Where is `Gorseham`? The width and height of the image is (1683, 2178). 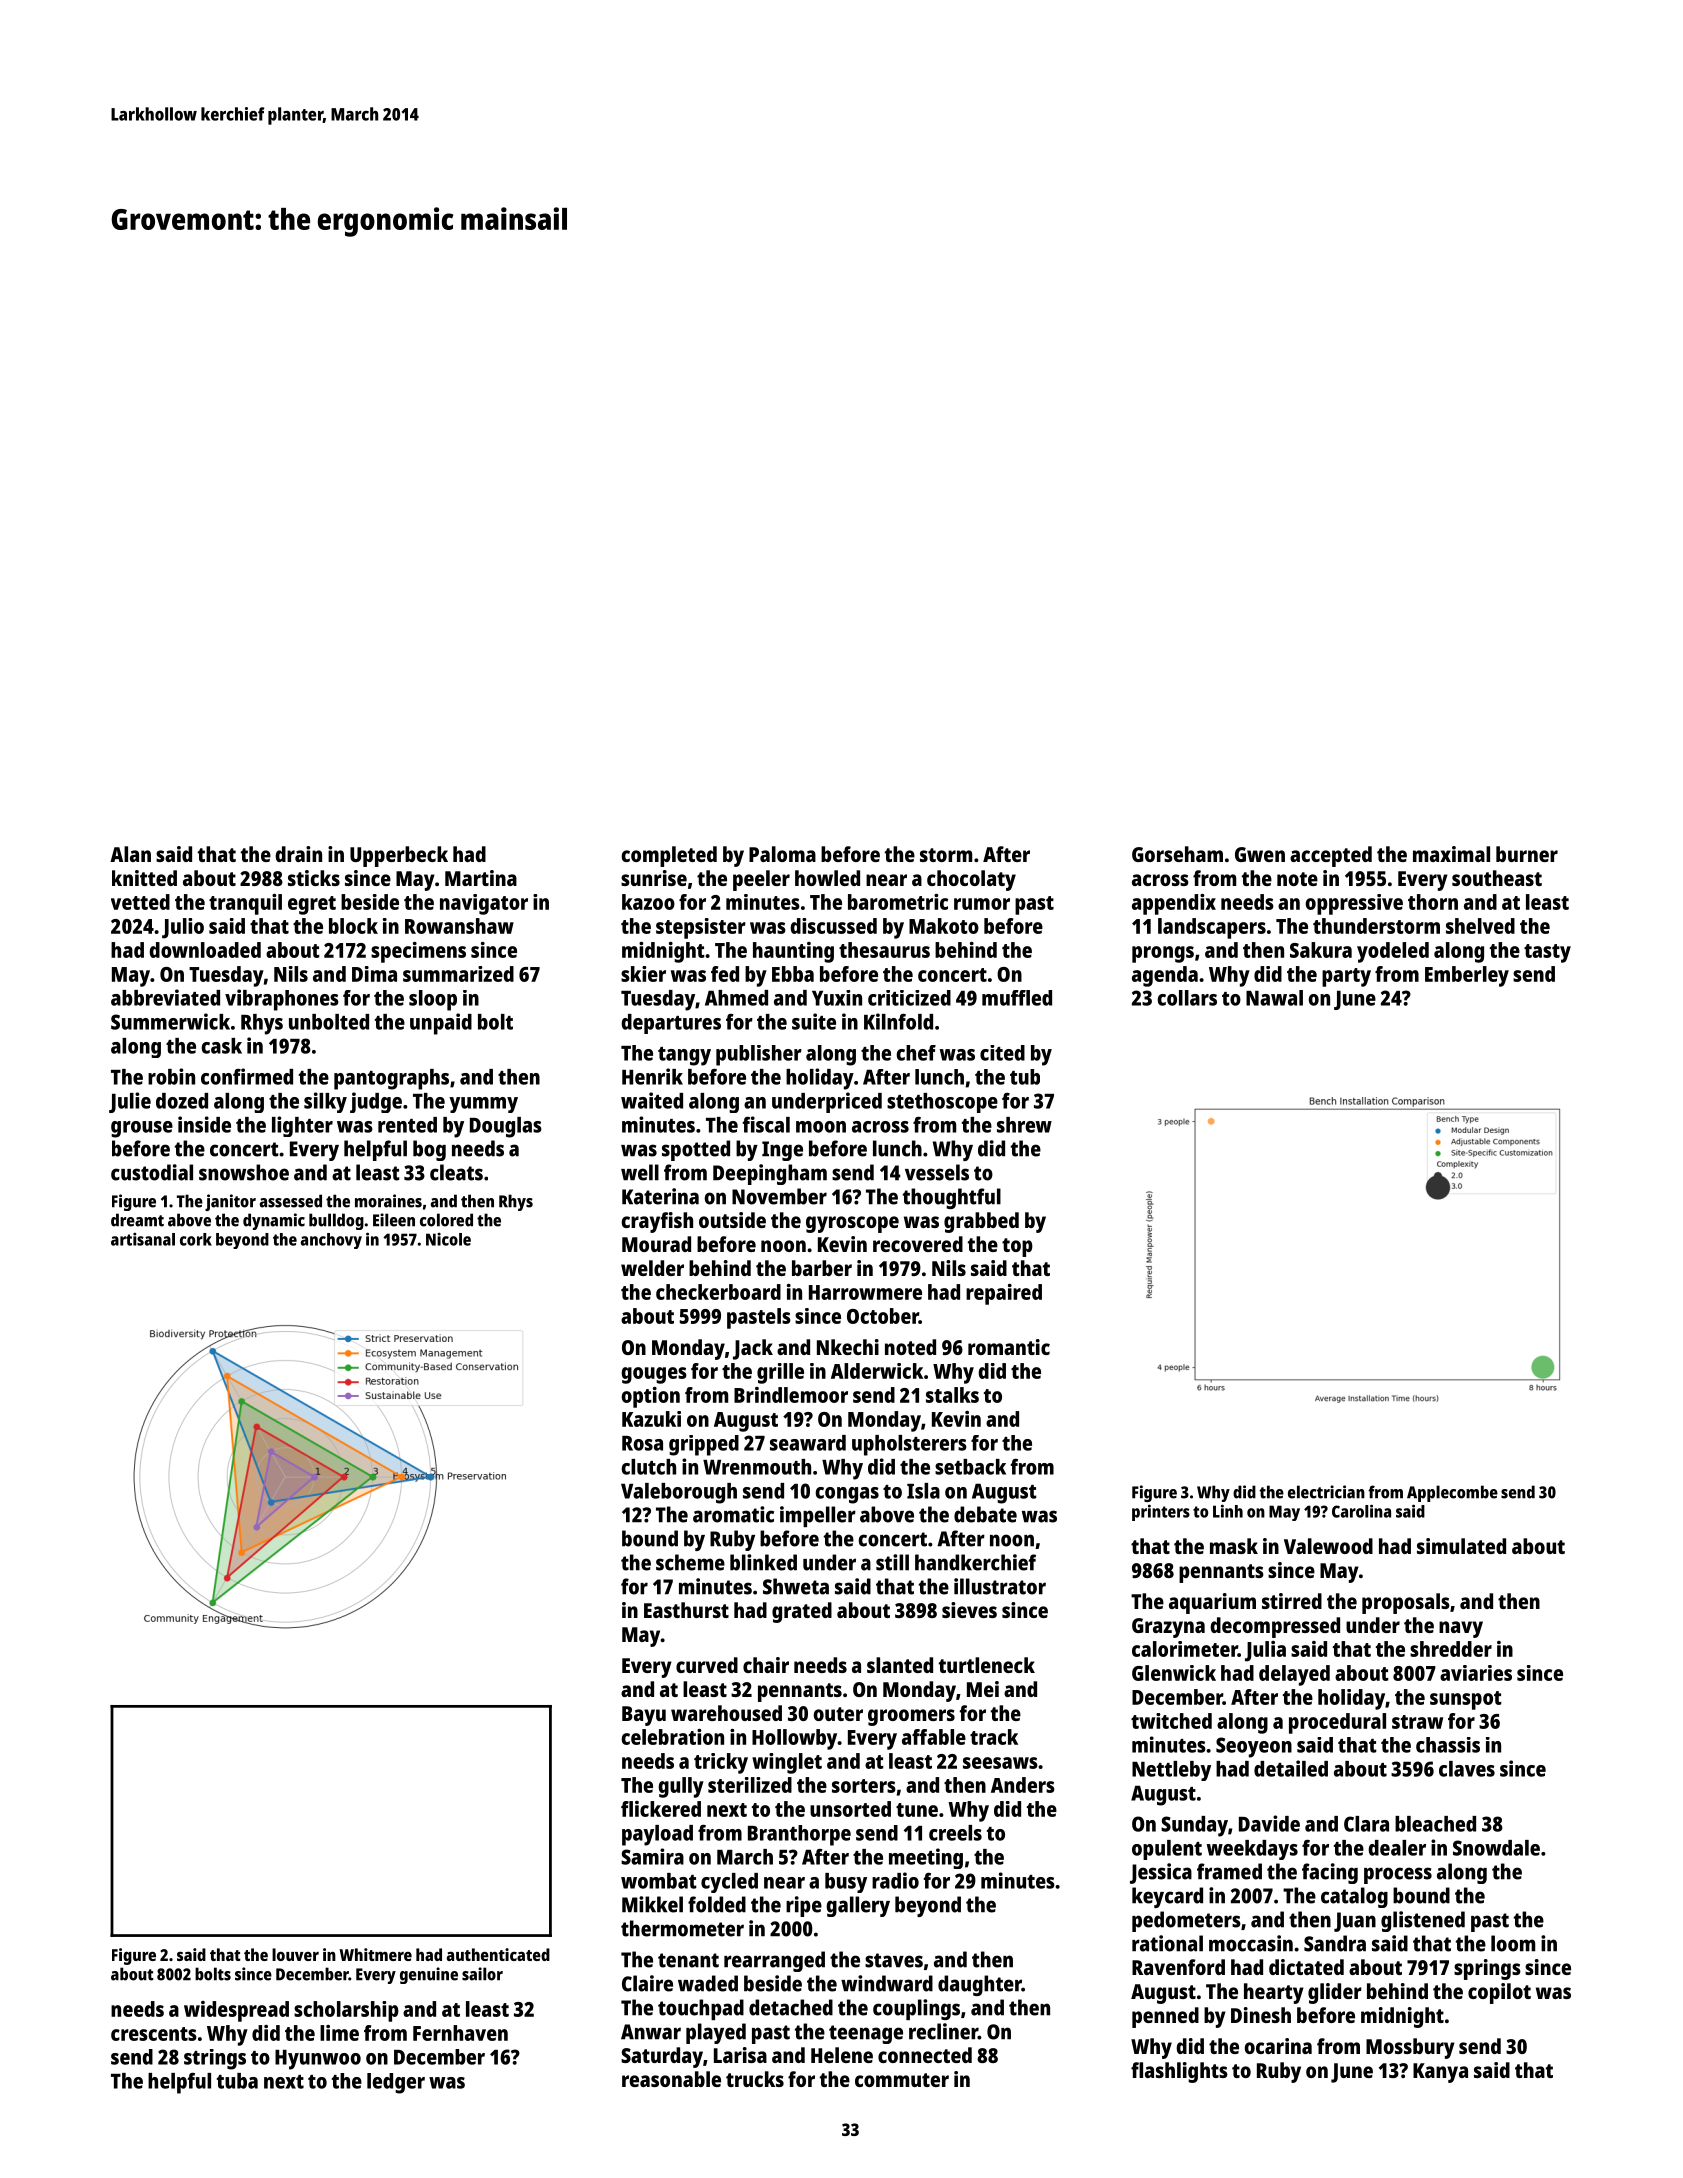 Gorseham is located at coordinates (1177, 854).
